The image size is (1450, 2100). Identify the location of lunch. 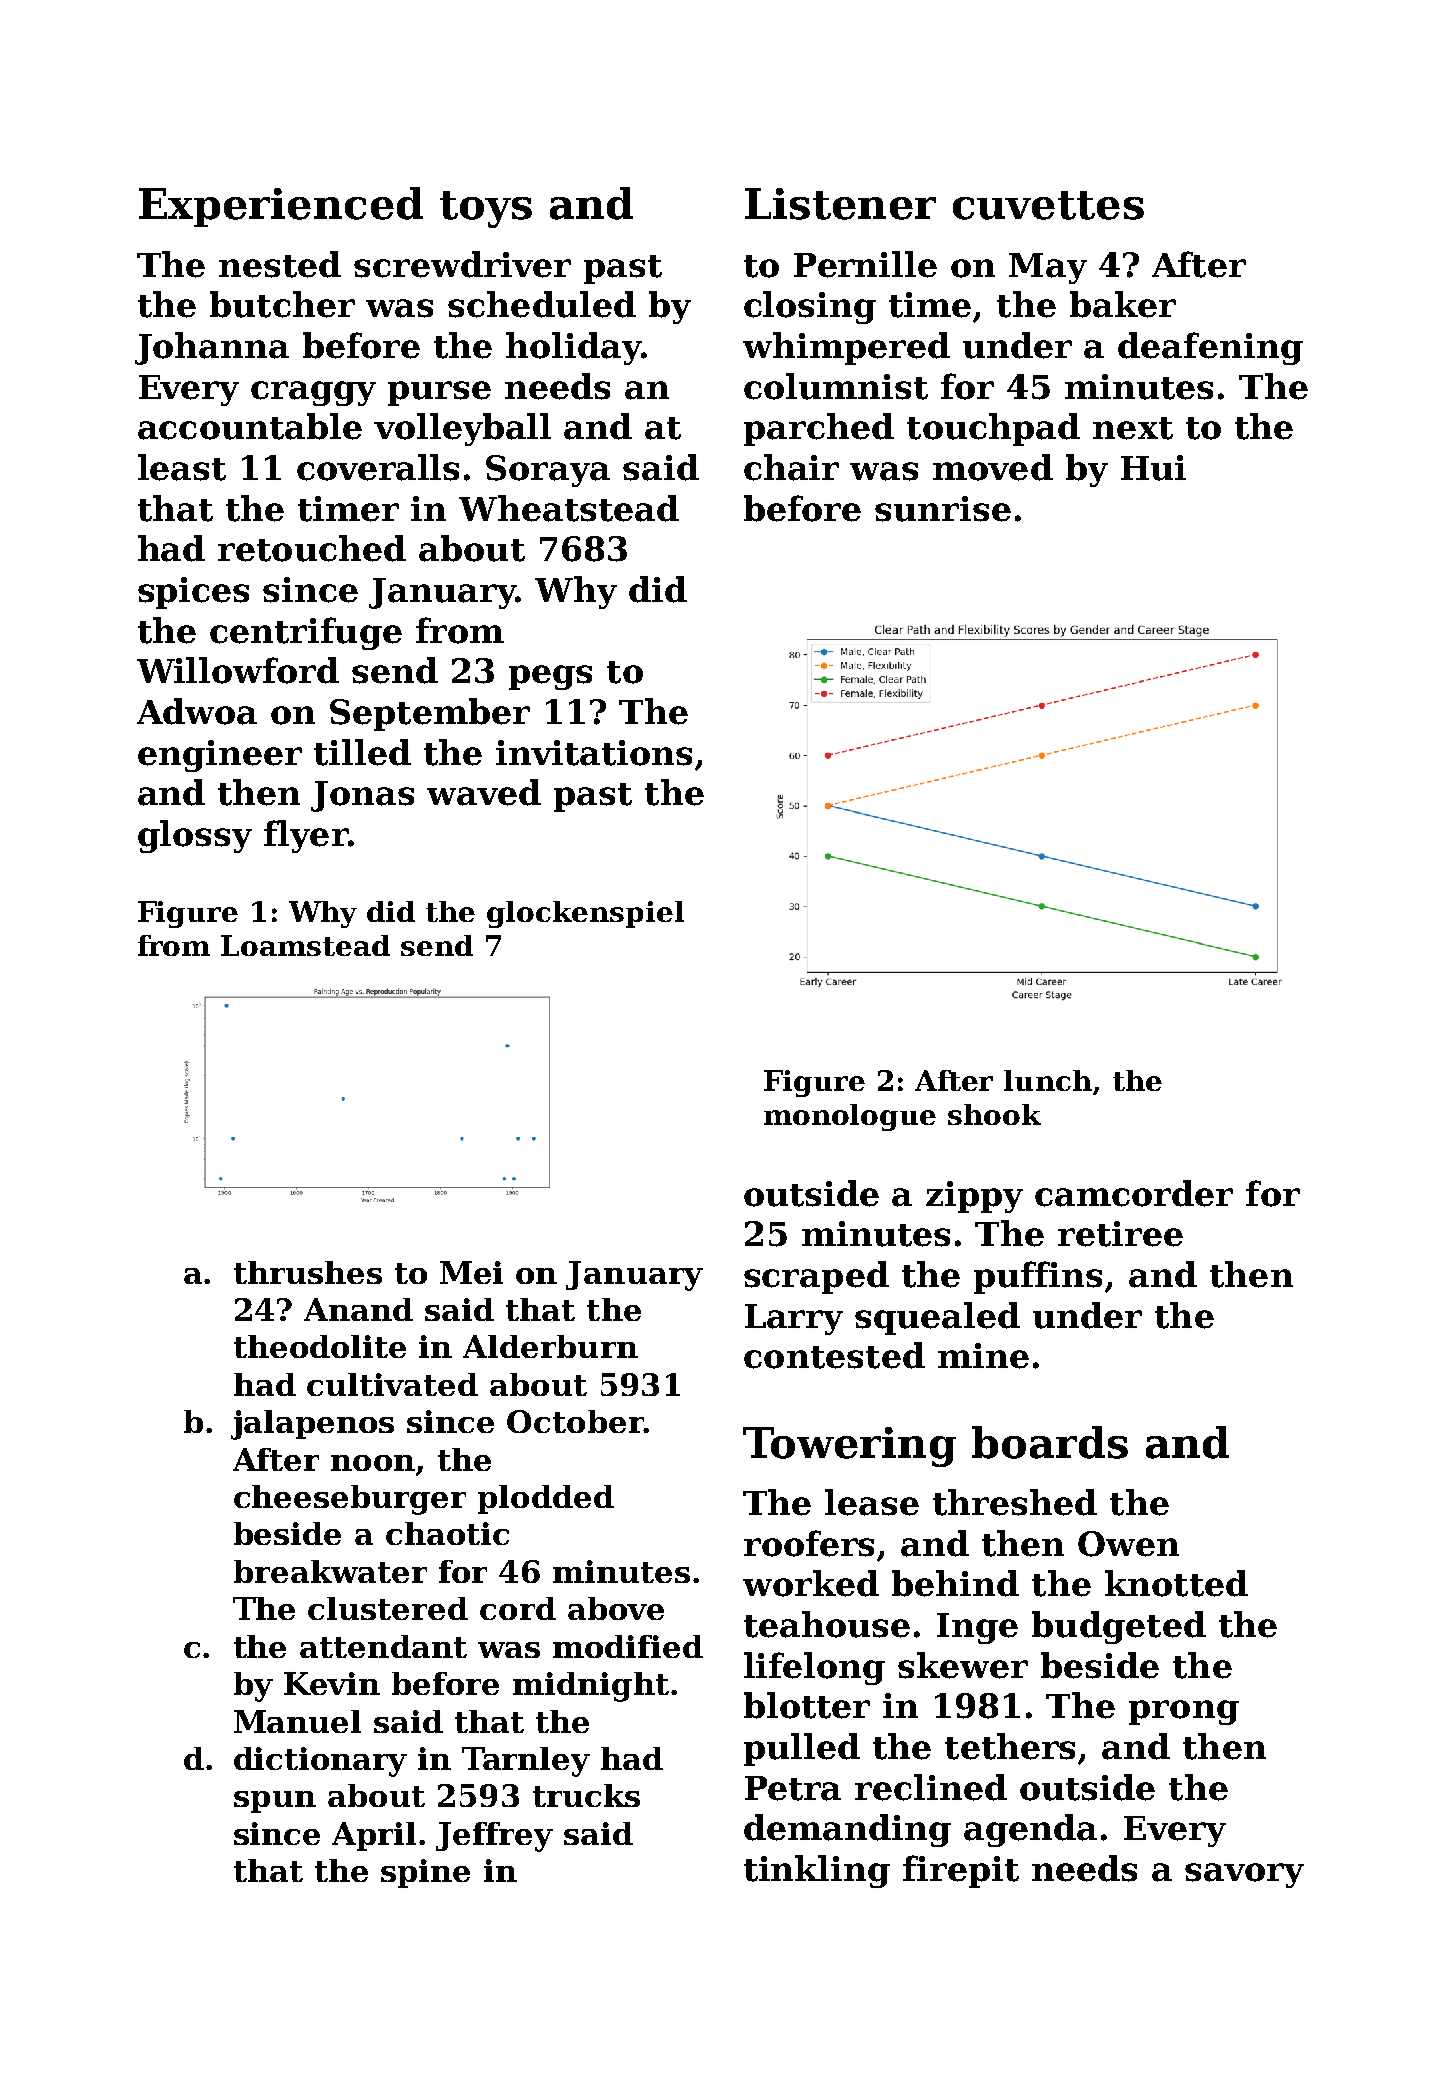
(1048, 1080).
